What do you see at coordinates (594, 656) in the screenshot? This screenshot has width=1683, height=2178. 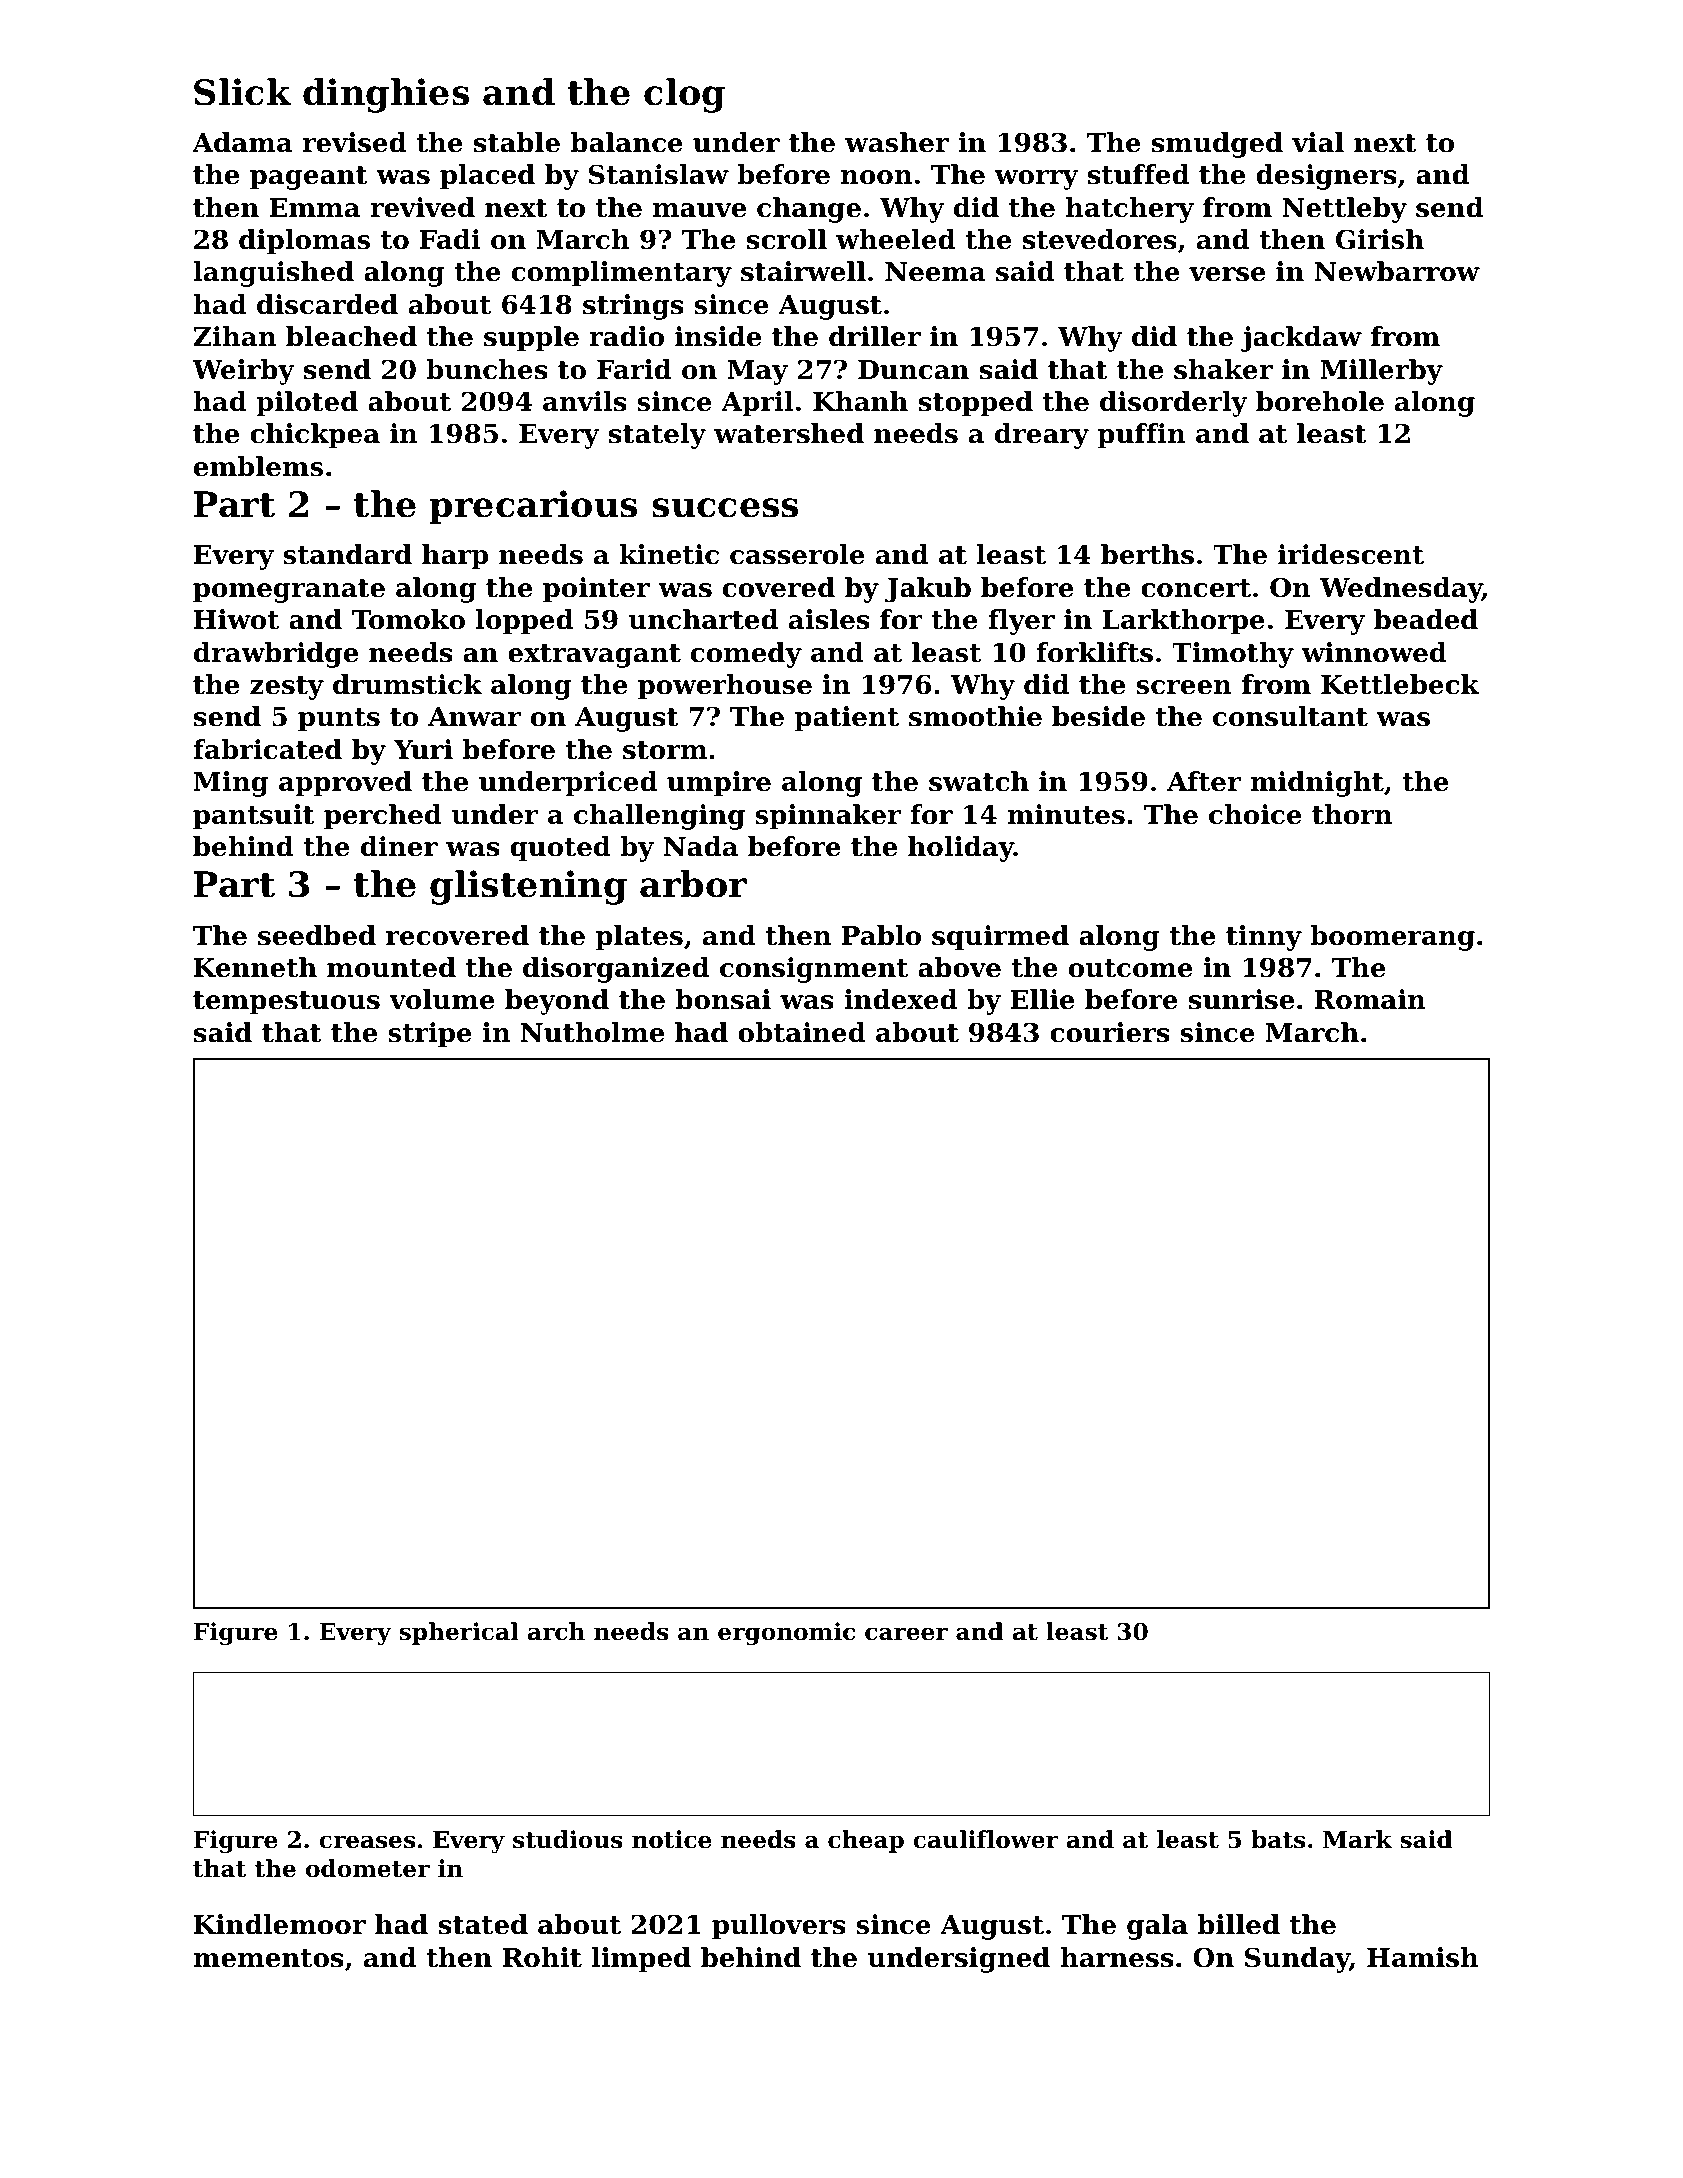 I see `extravagant` at bounding box center [594, 656].
